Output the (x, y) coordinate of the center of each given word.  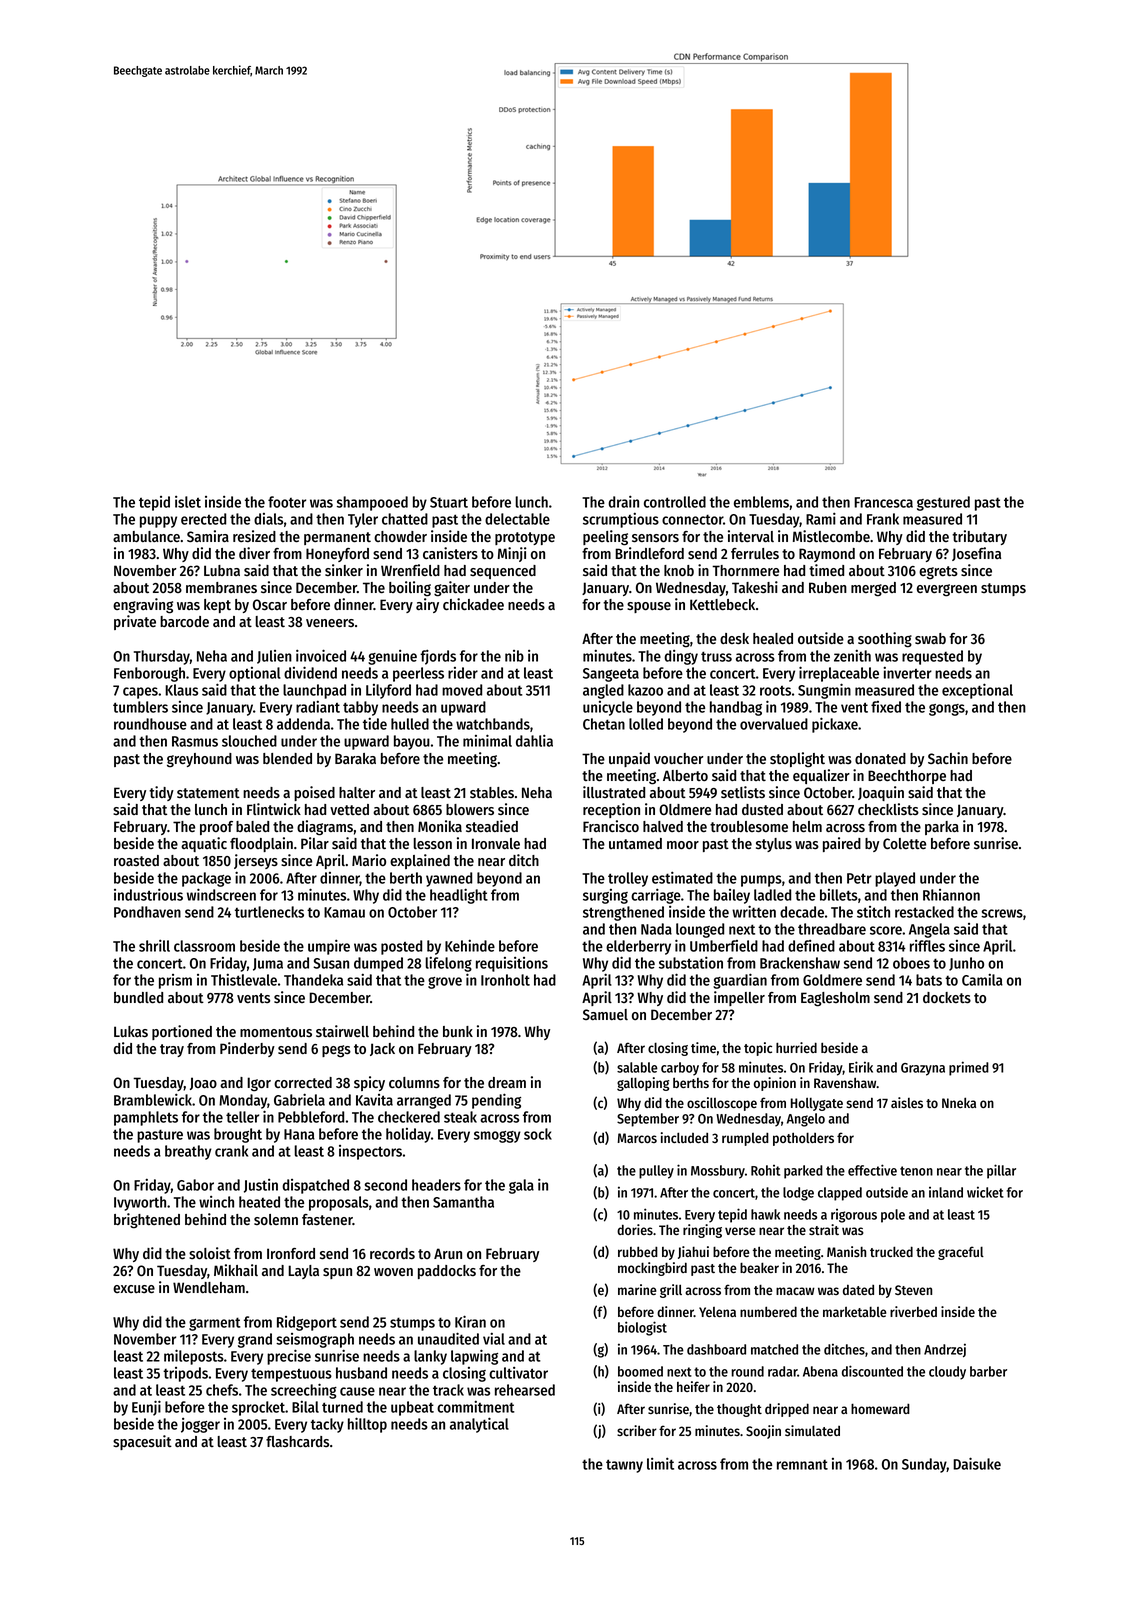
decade (802, 912)
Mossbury (718, 1172)
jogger (200, 1425)
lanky (430, 1357)
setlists (743, 792)
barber (988, 1371)
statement (208, 793)
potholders (803, 1139)
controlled (675, 502)
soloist (210, 1253)
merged (873, 589)
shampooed (372, 503)
